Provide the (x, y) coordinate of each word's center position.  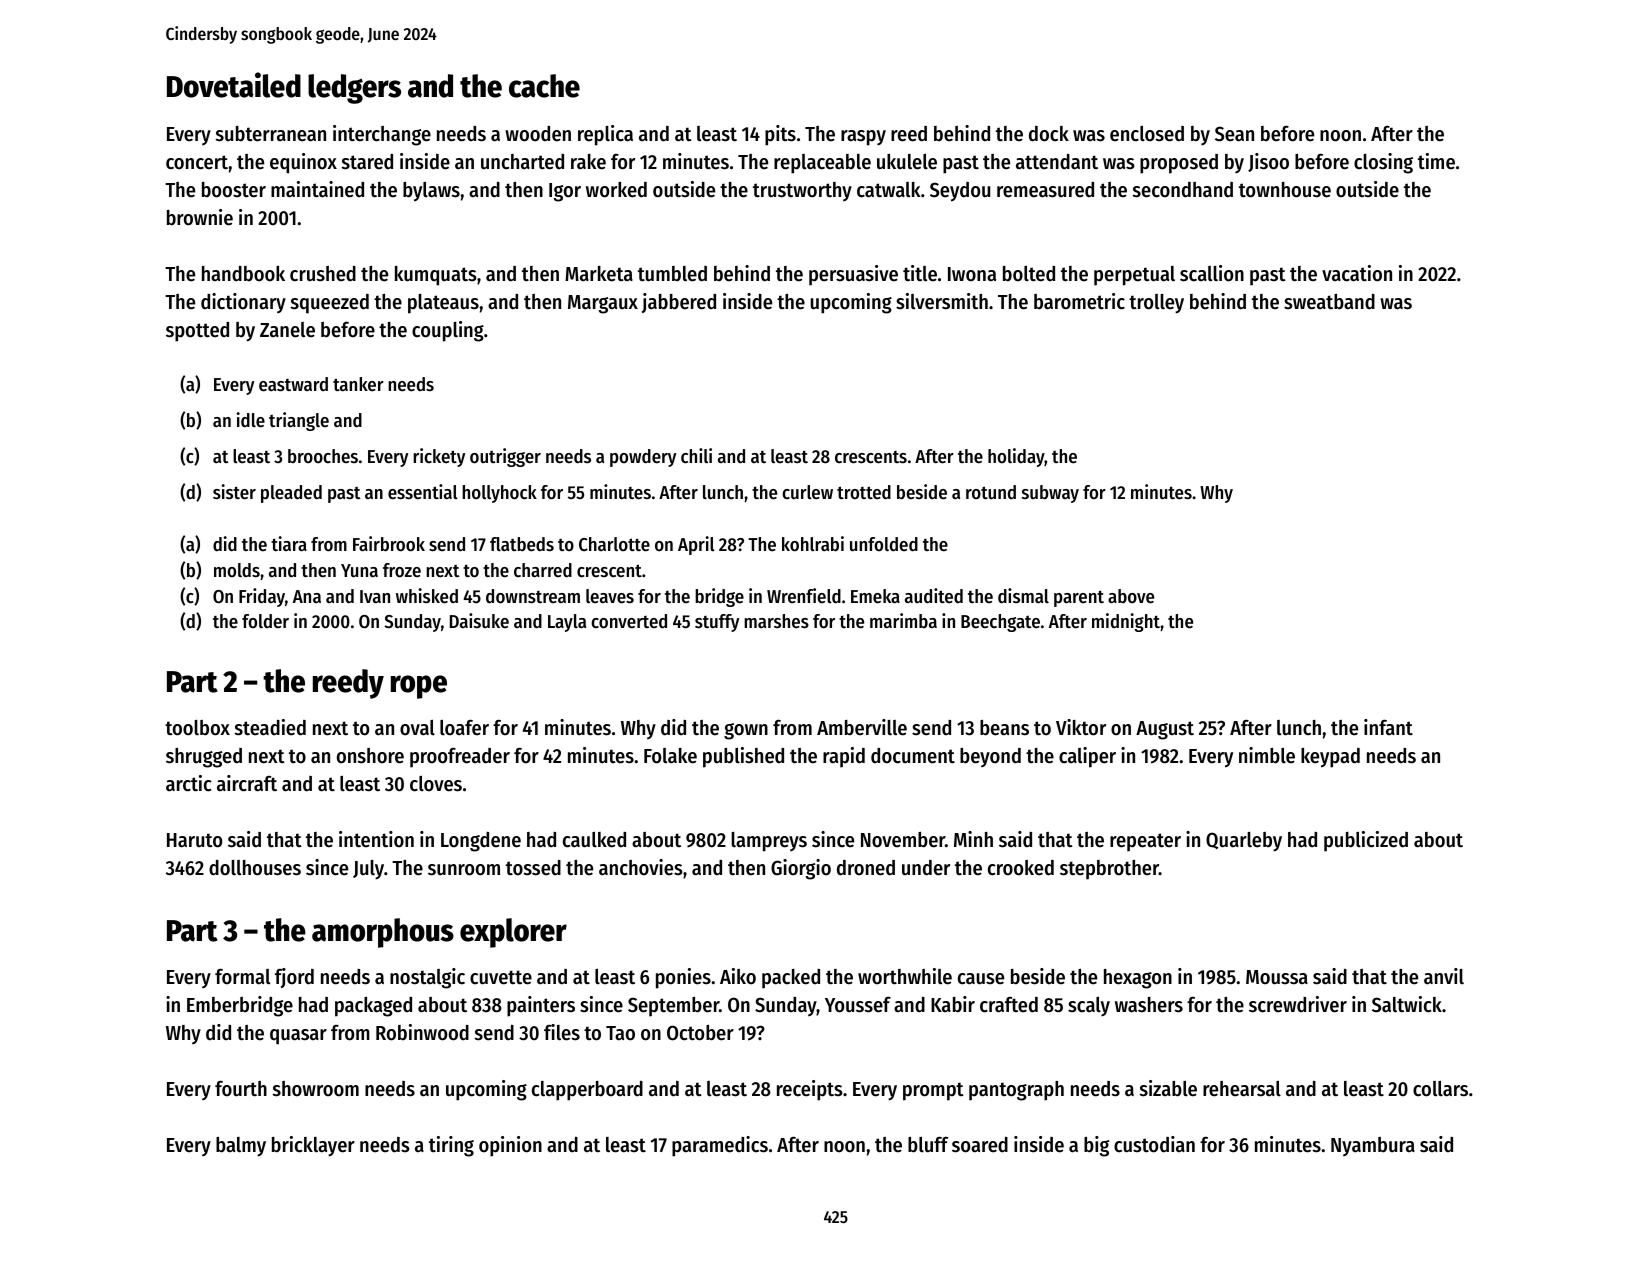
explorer (513, 933)
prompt (933, 1091)
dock (1049, 134)
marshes (776, 621)
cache (544, 86)
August (1165, 730)
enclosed (1147, 134)
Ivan (375, 596)
